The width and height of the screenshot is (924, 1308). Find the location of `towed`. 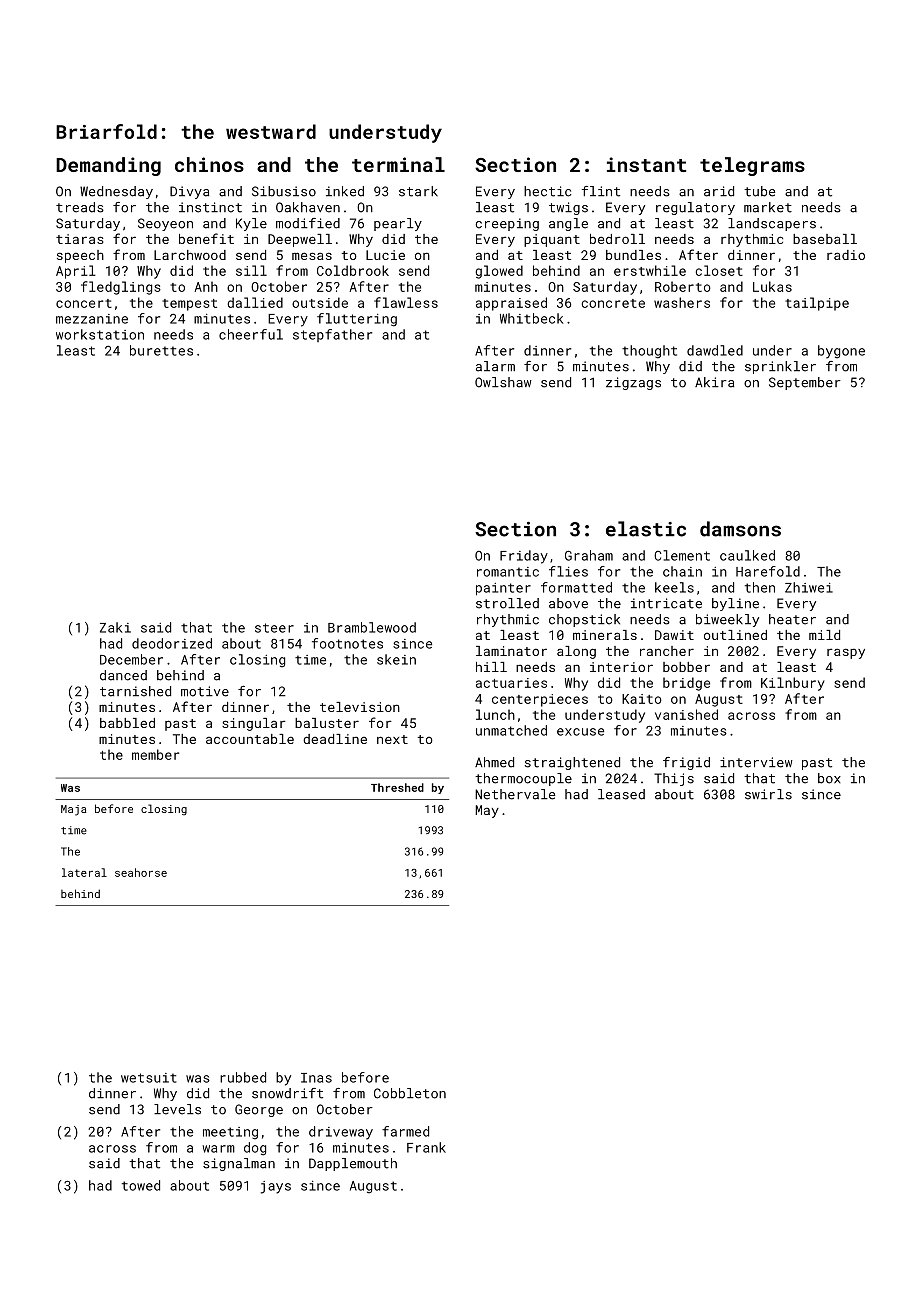

towed is located at coordinates (141, 1185).
